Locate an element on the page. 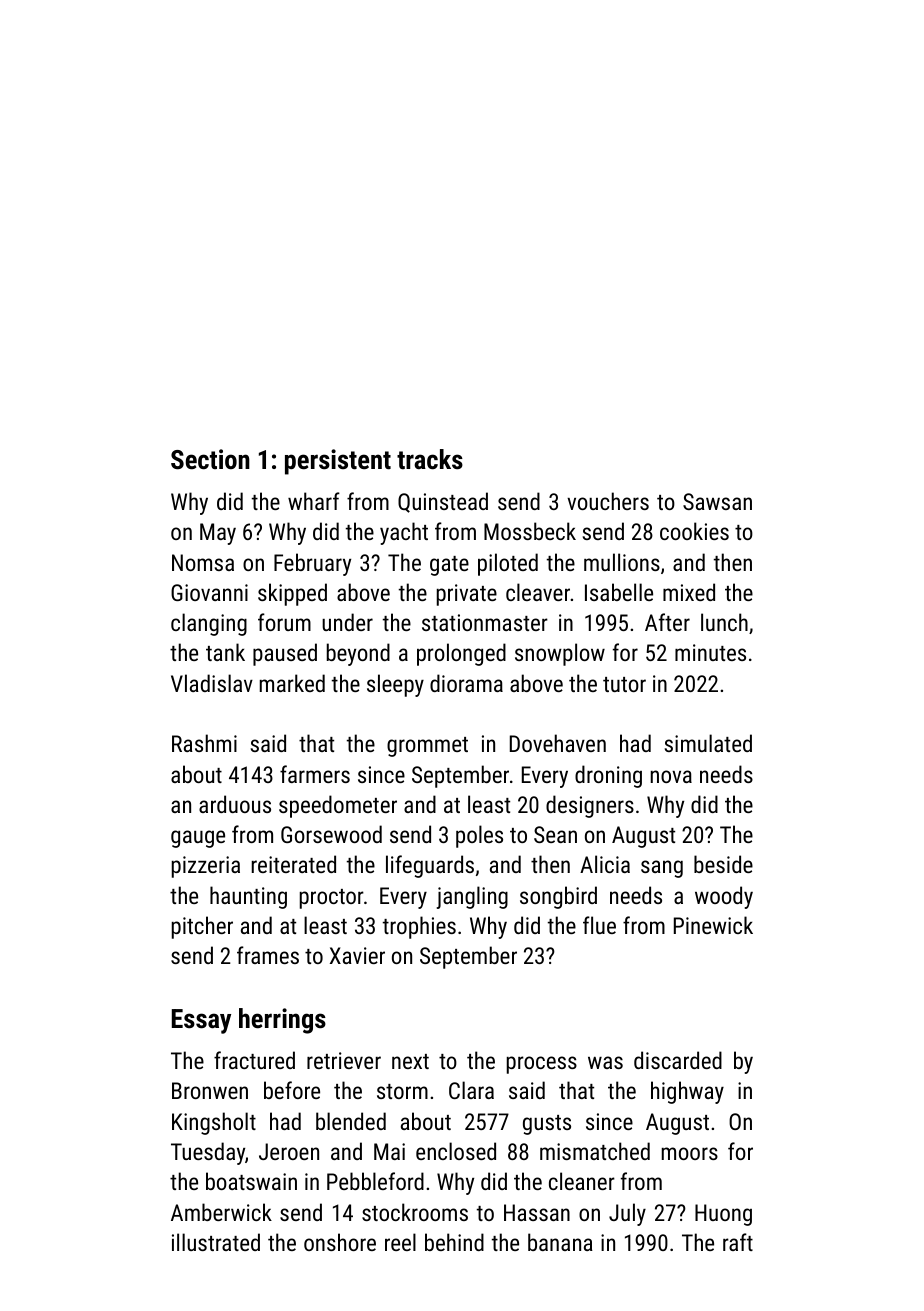 The width and height of the page is (924, 1311). proctor is located at coordinates (332, 899).
